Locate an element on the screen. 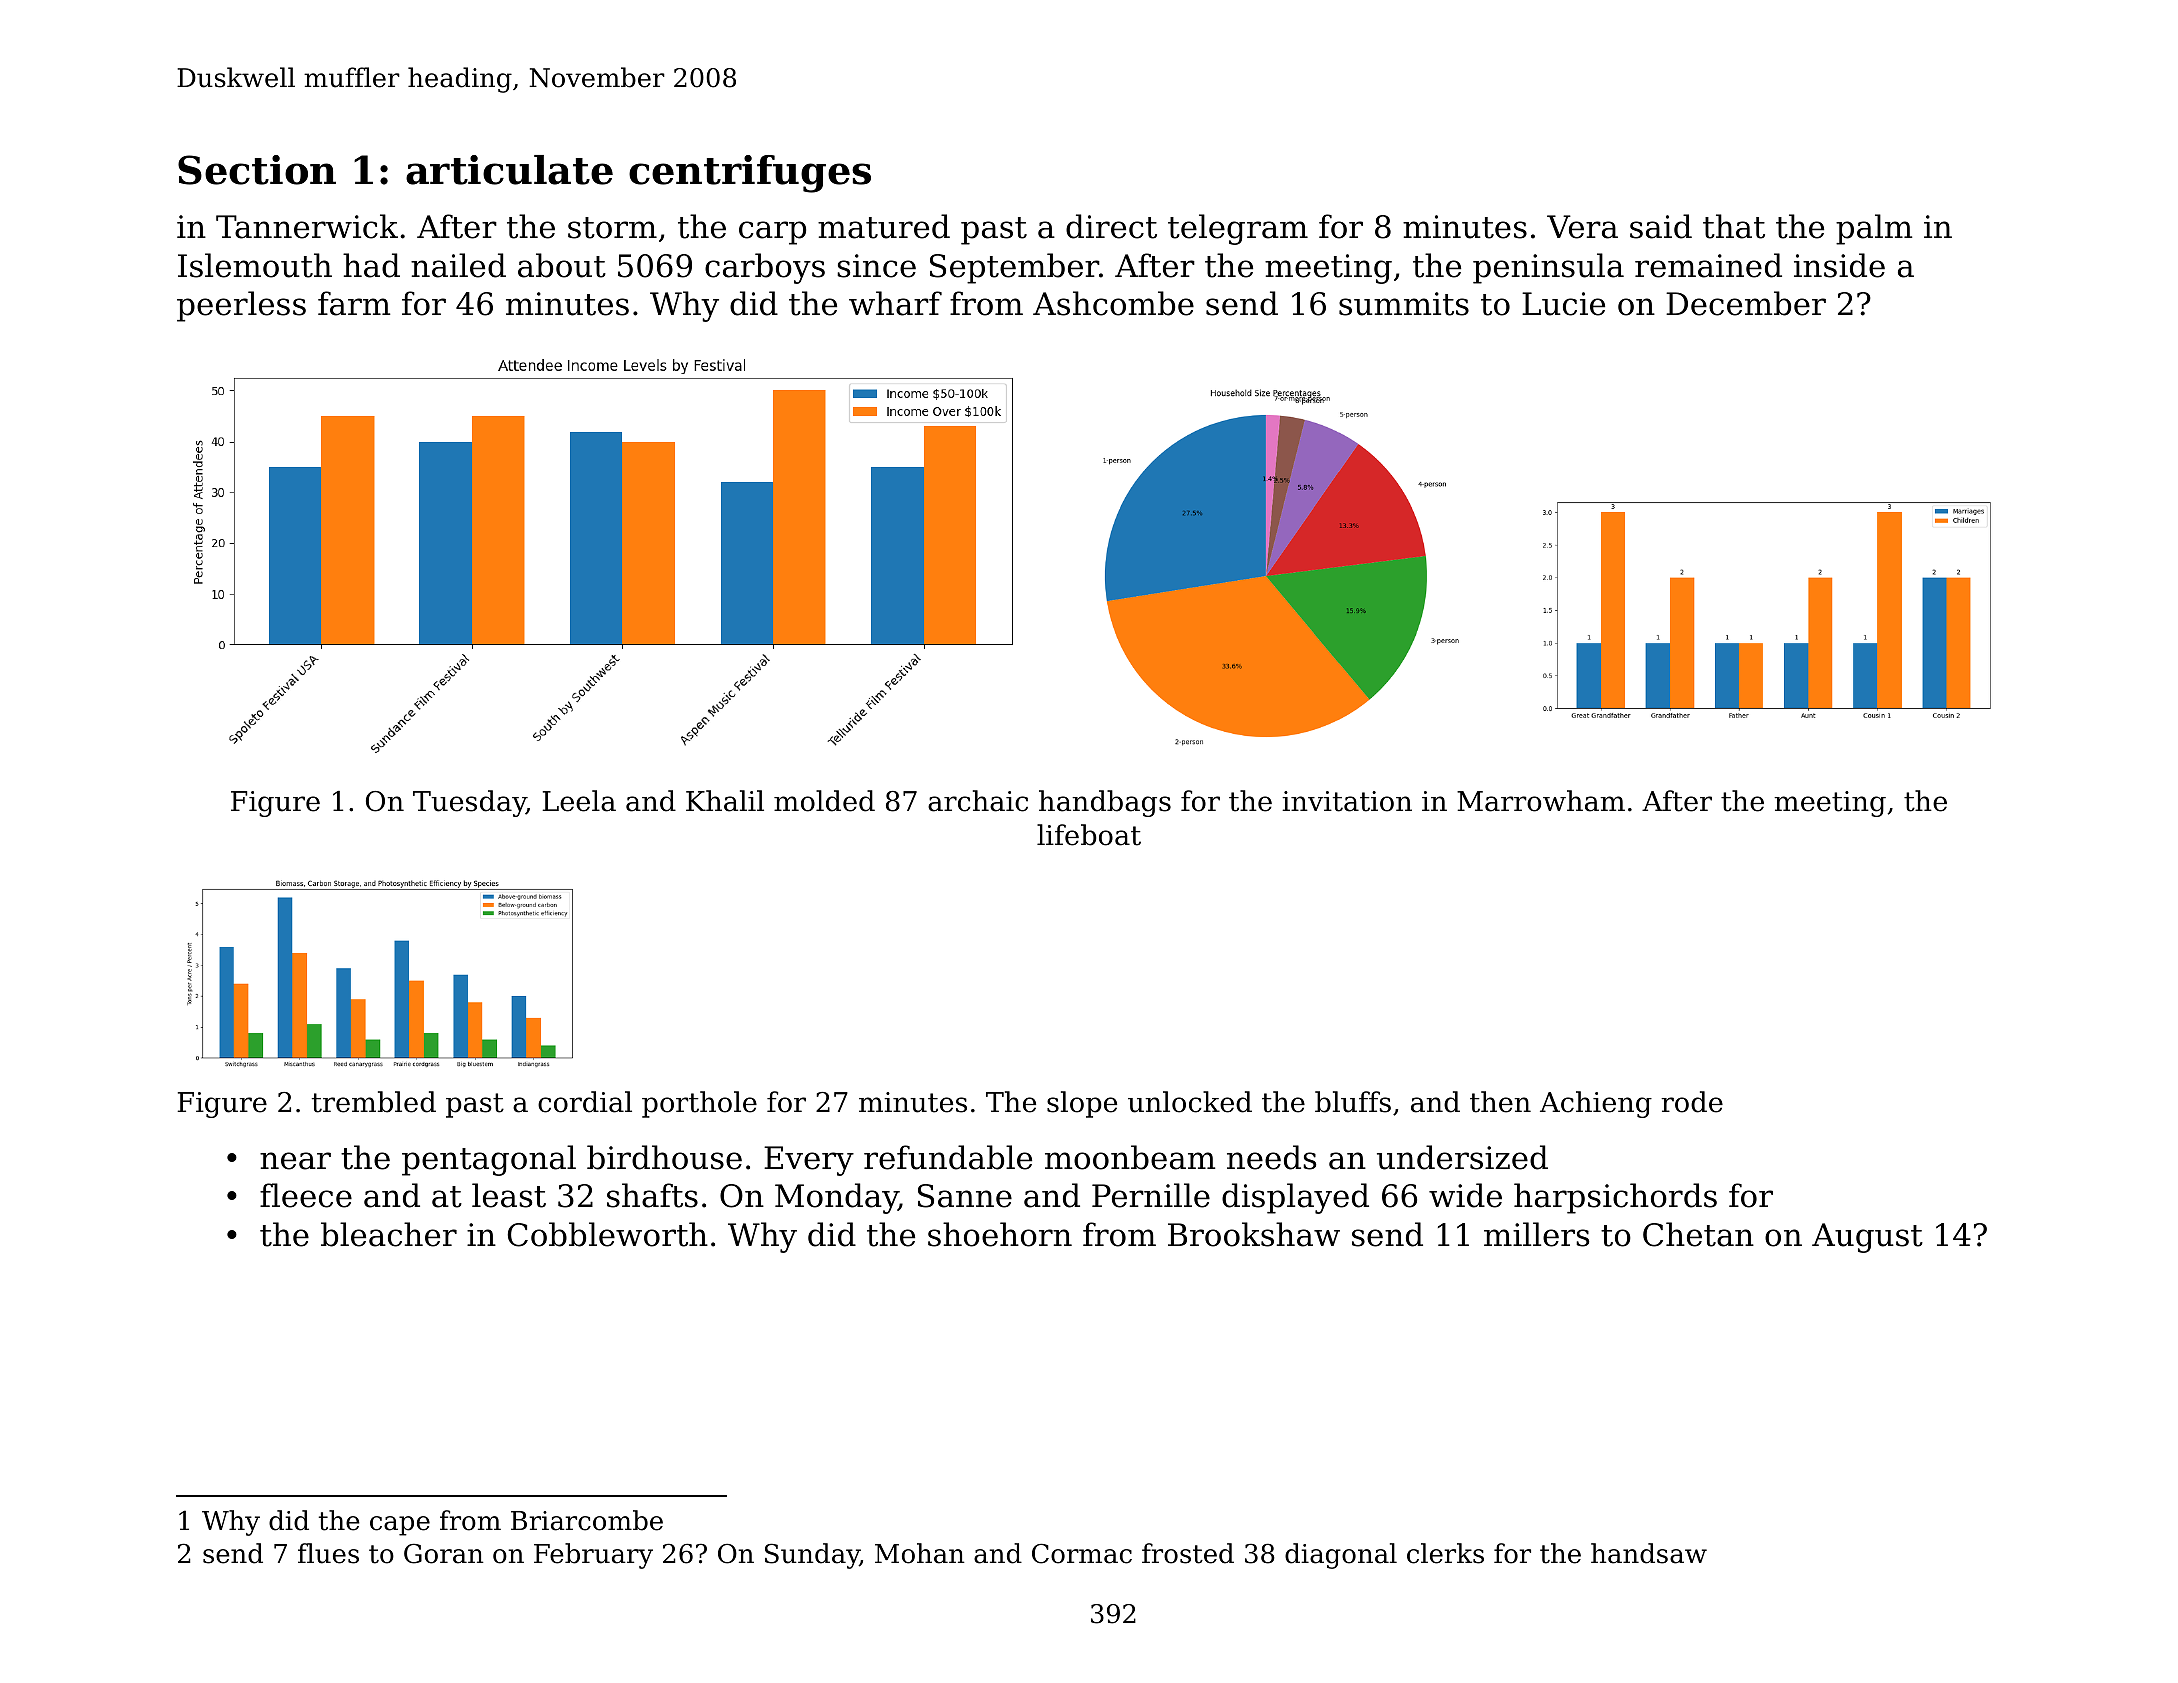  flues is located at coordinates (328, 1553).
